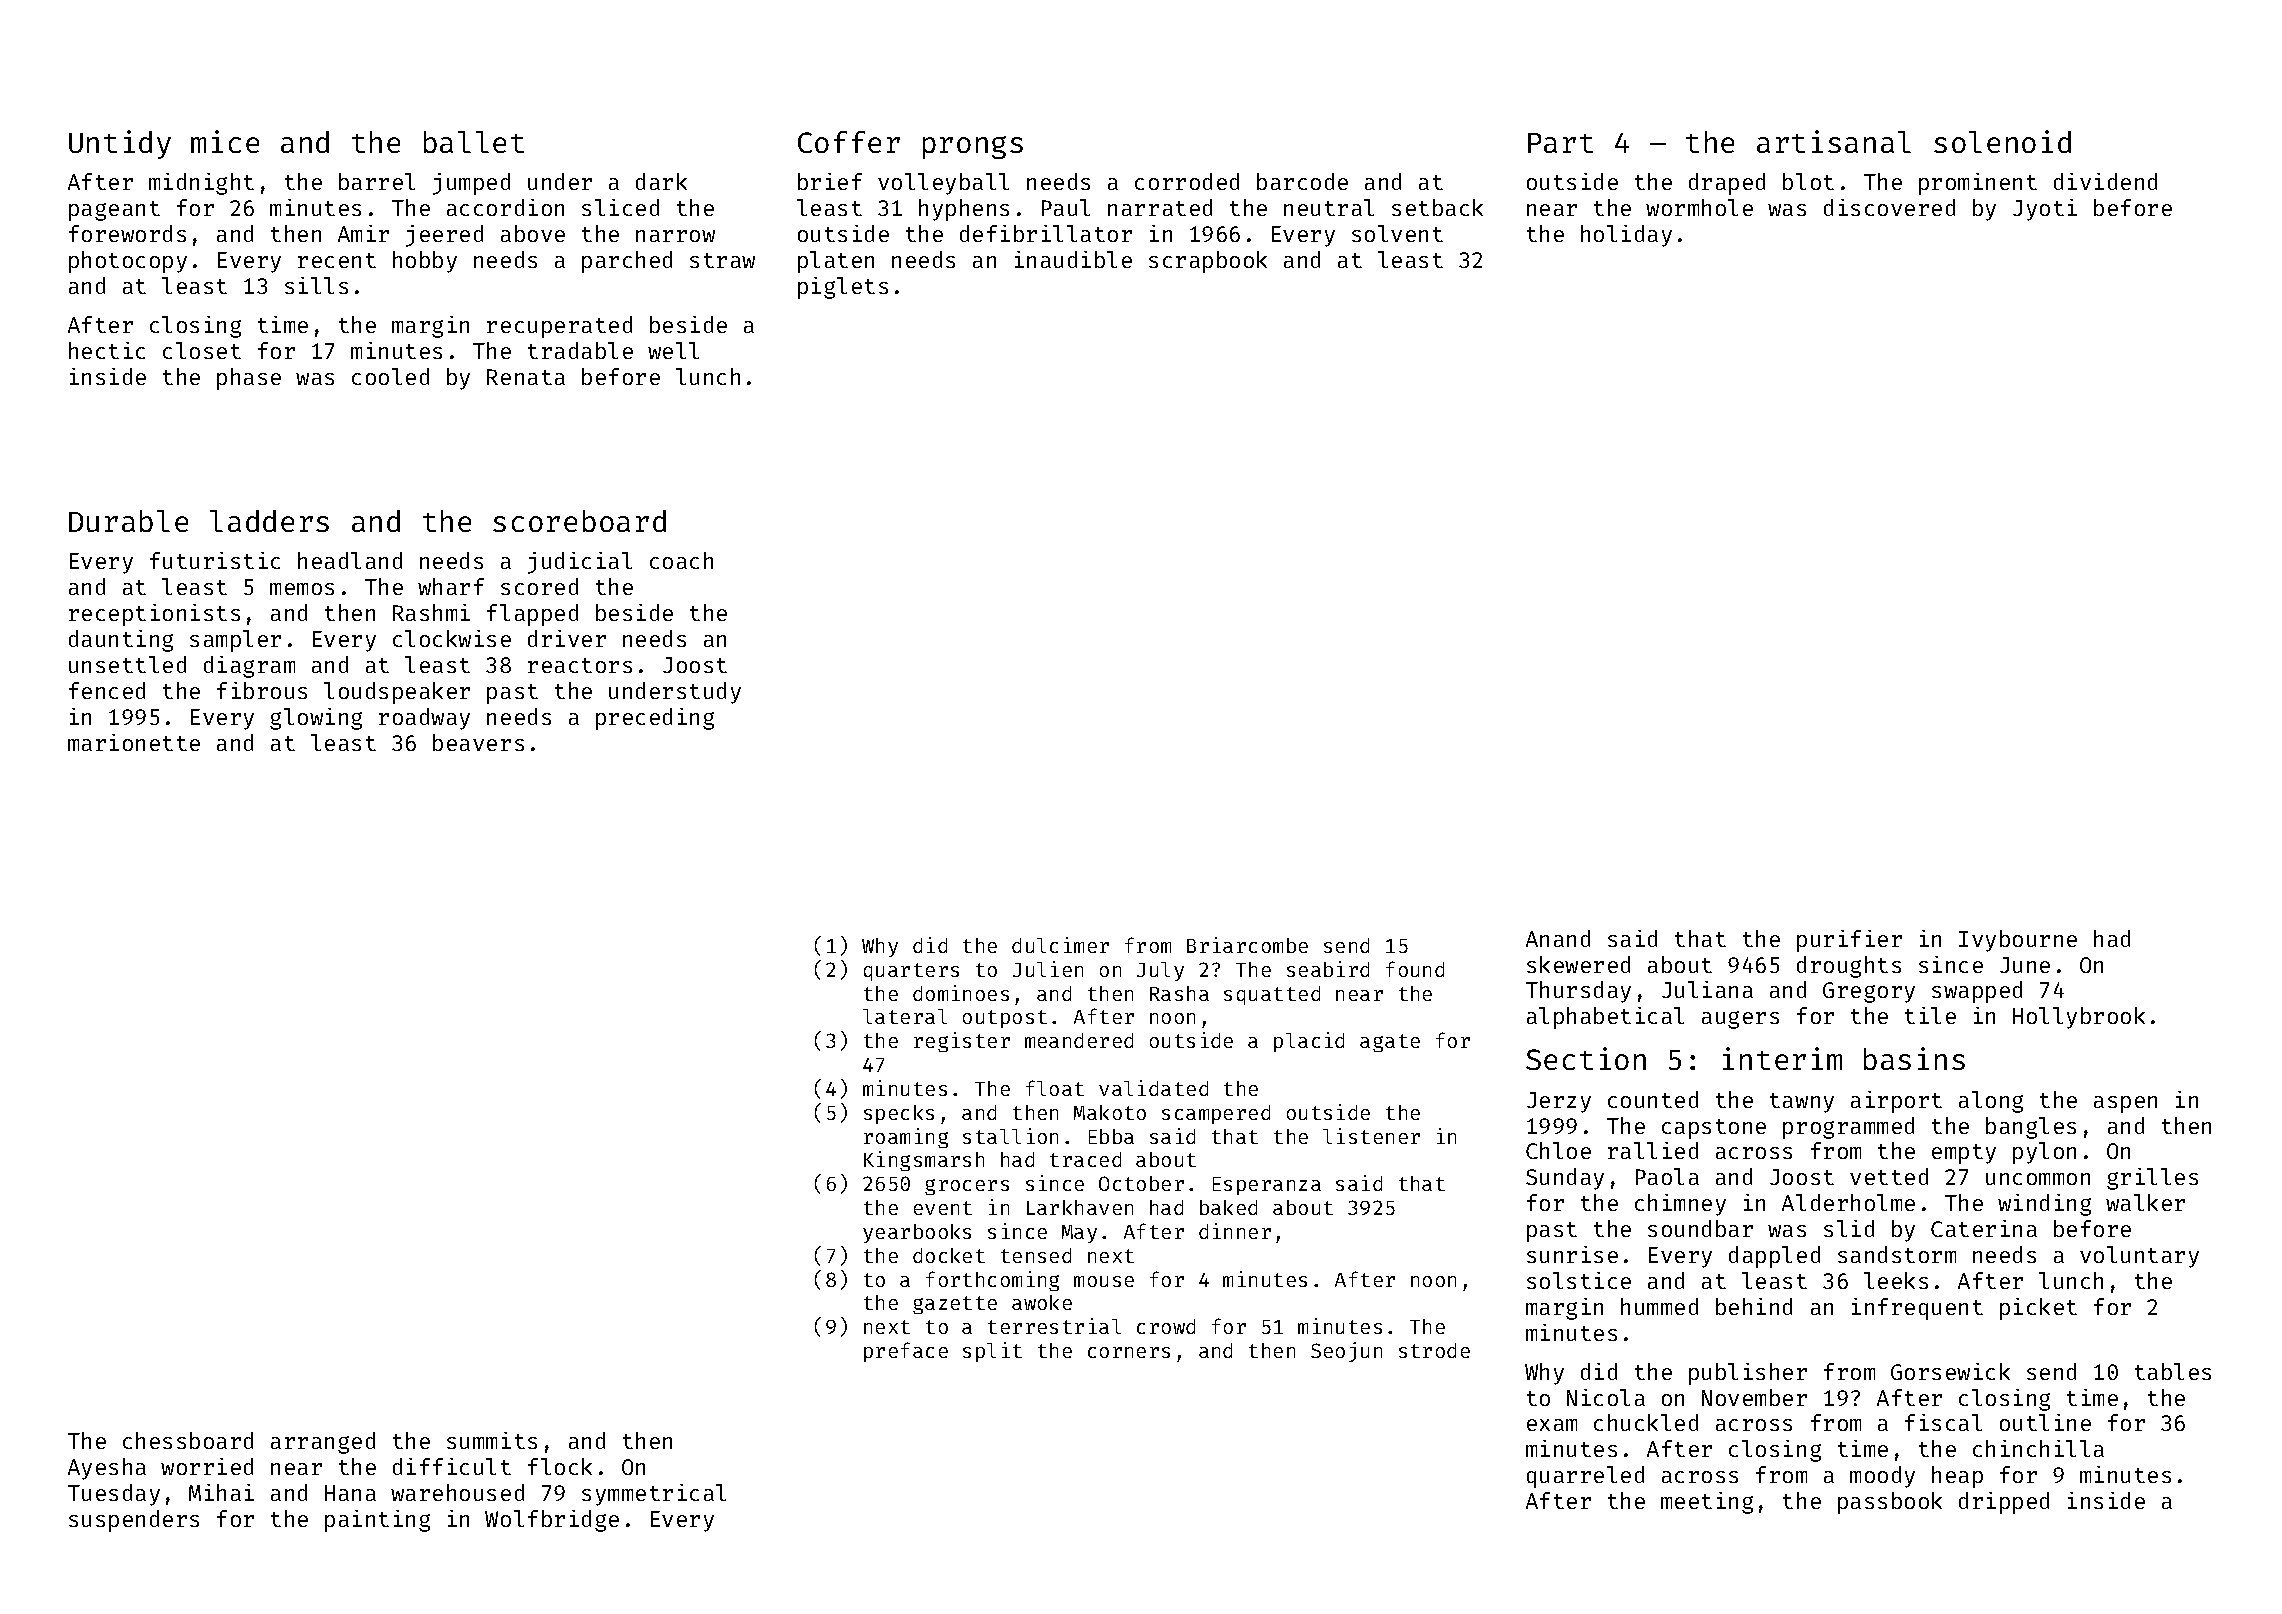 This page has width=2282, height=1614. What do you see at coordinates (2145, 1202) in the page?
I see `walker` at bounding box center [2145, 1202].
